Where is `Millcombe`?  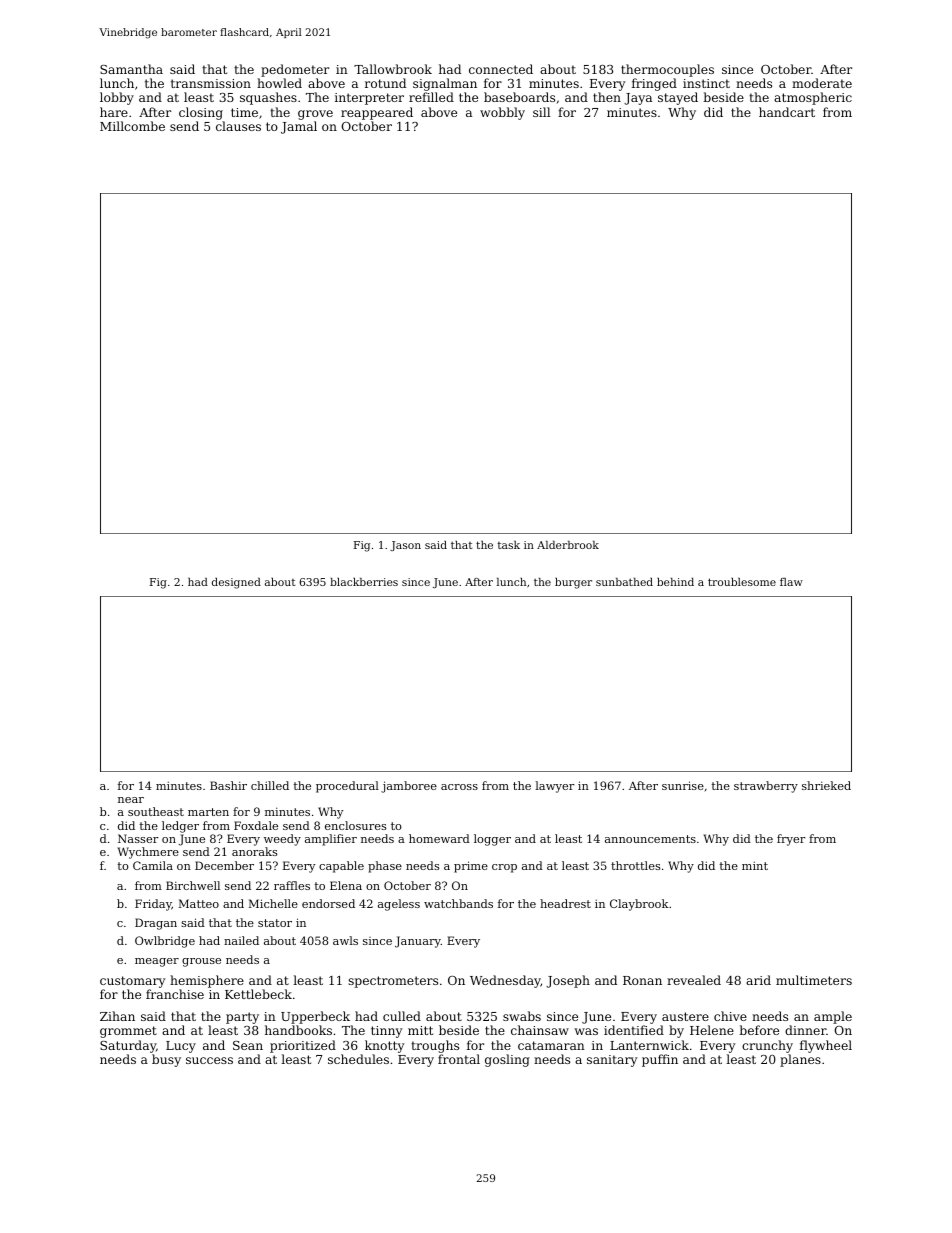
Millcombe is located at coordinates (132, 126).
